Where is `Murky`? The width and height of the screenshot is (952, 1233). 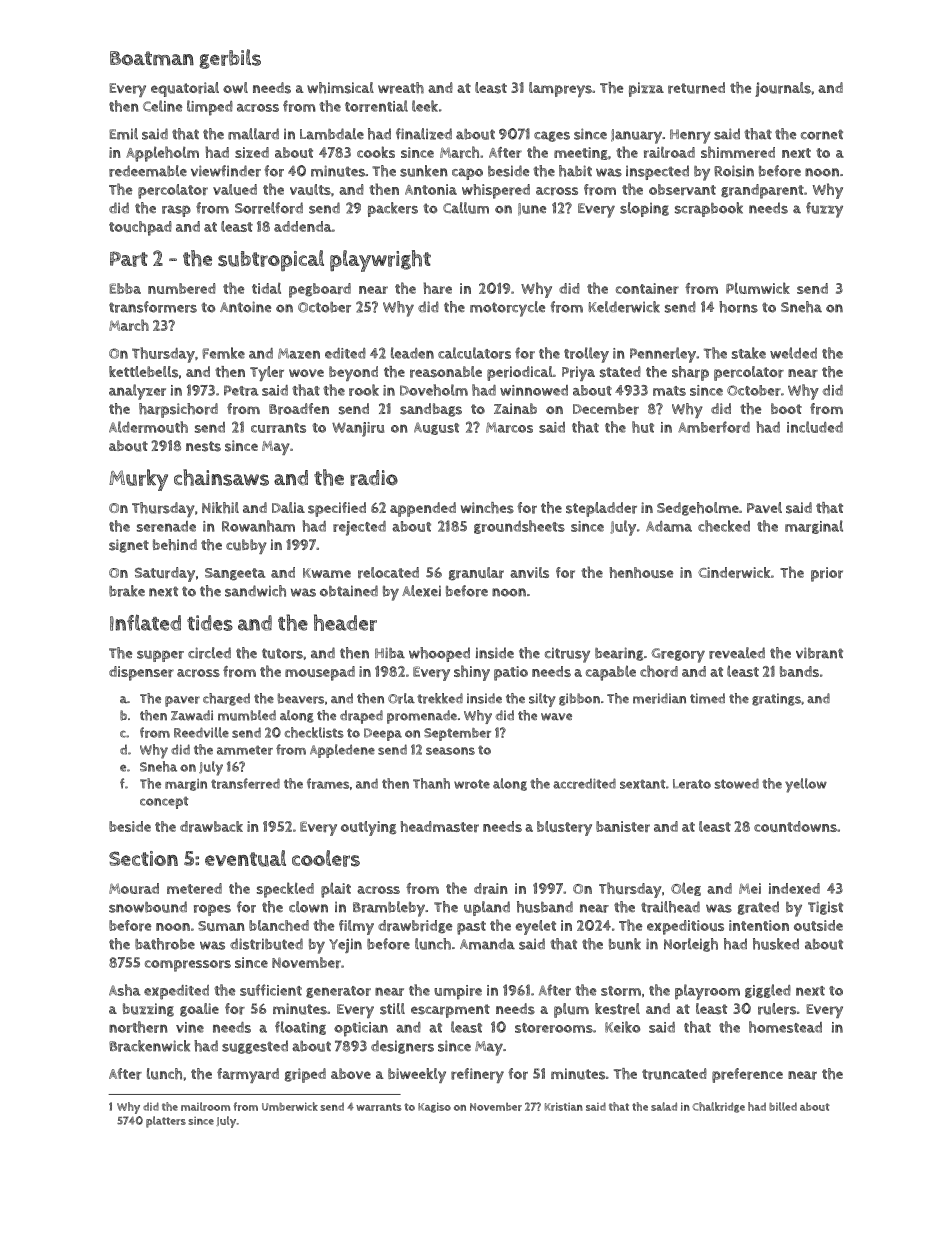 Murky is located at coordinates (138, 480).
